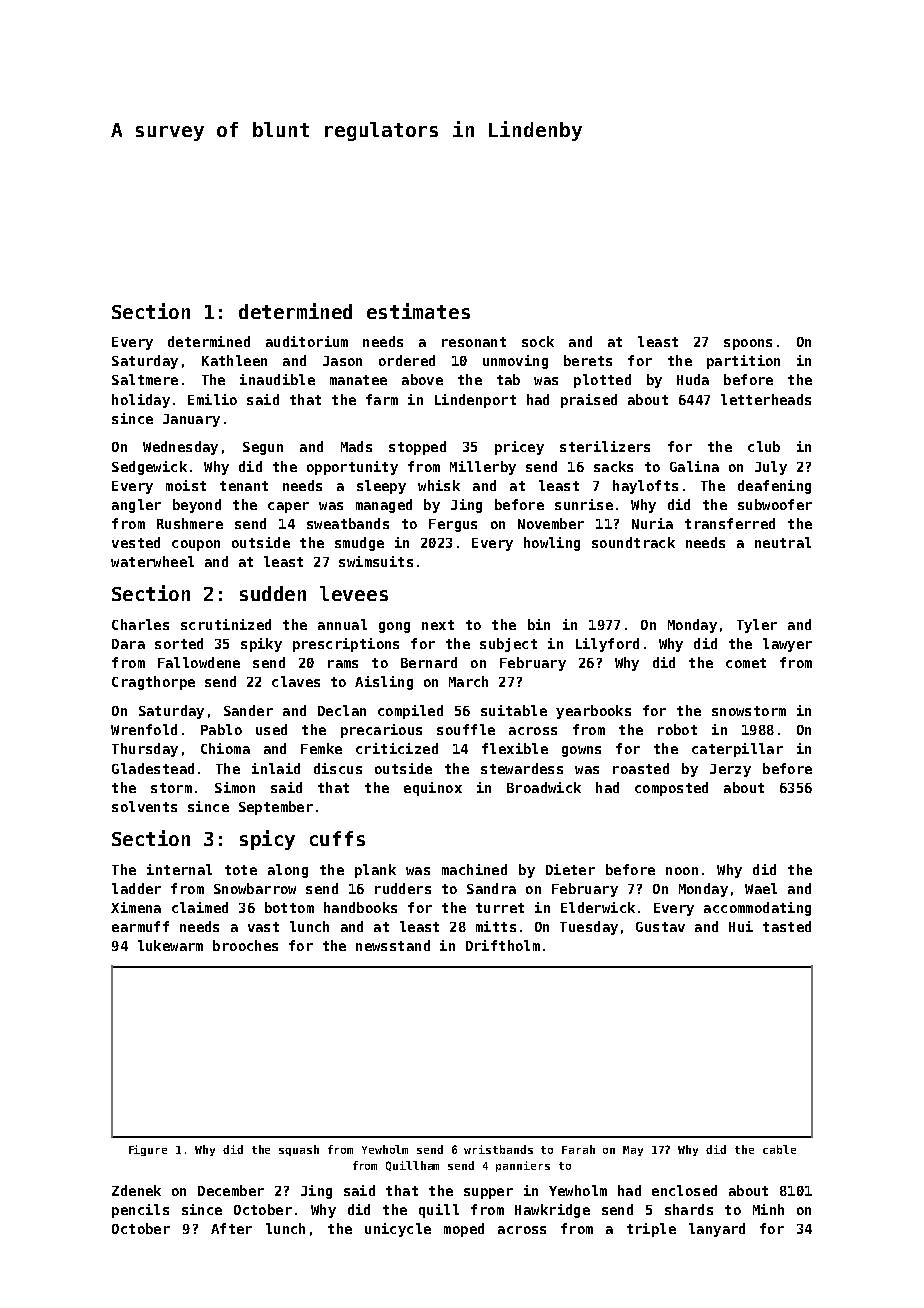  Describe the element at coordinates (231, 1228) in the screenshot. I see `After` at that location.
